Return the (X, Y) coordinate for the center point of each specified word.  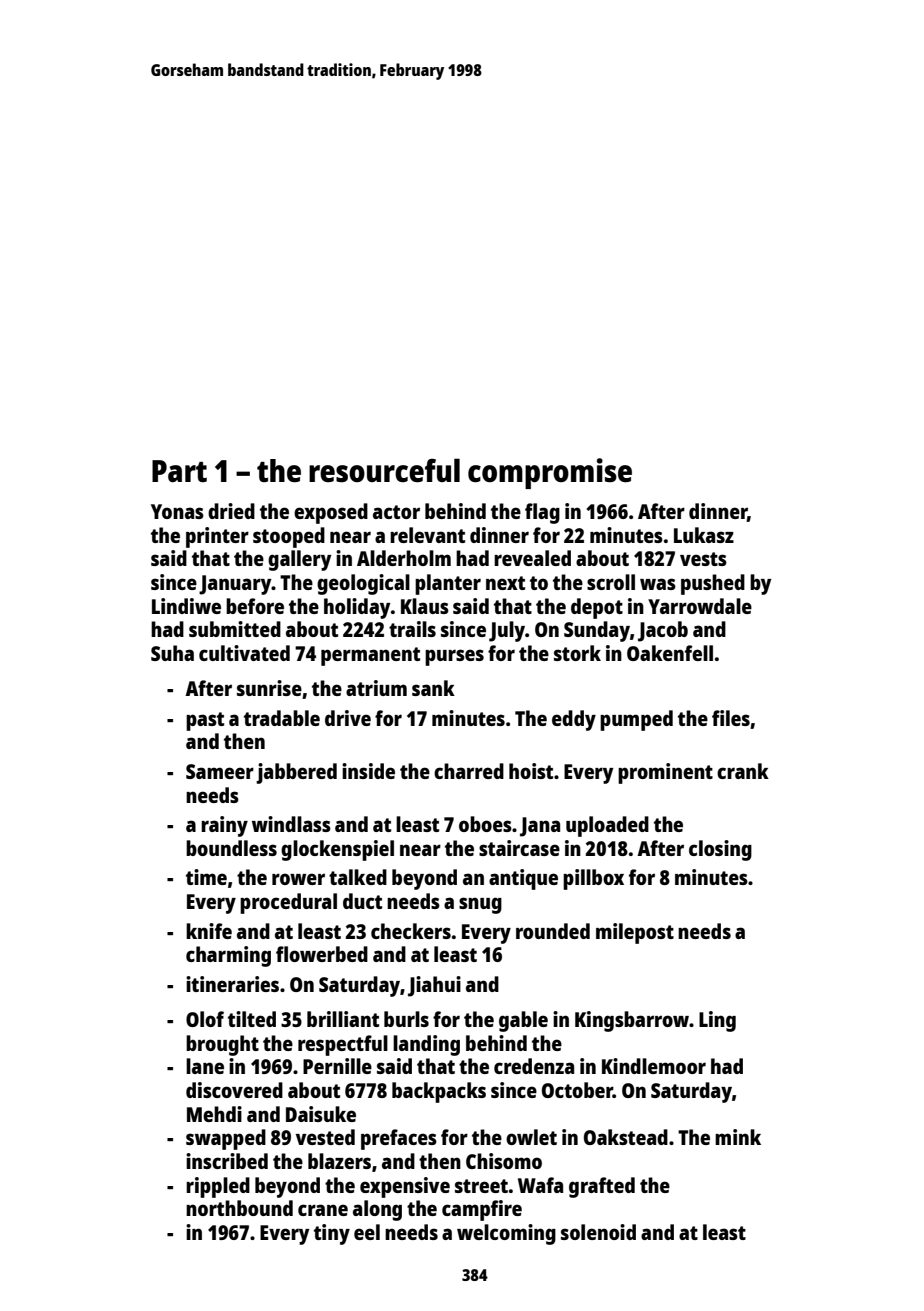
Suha (172, 653)
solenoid (598, 1232)
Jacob (663, 631)
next (505, 583)
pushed (713, 584)
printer (217, 537)
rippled (218, 1187)
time (206, 877)
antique (523, 879)
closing (720, 850)
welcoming (506, 1234)
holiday (357, 608)
